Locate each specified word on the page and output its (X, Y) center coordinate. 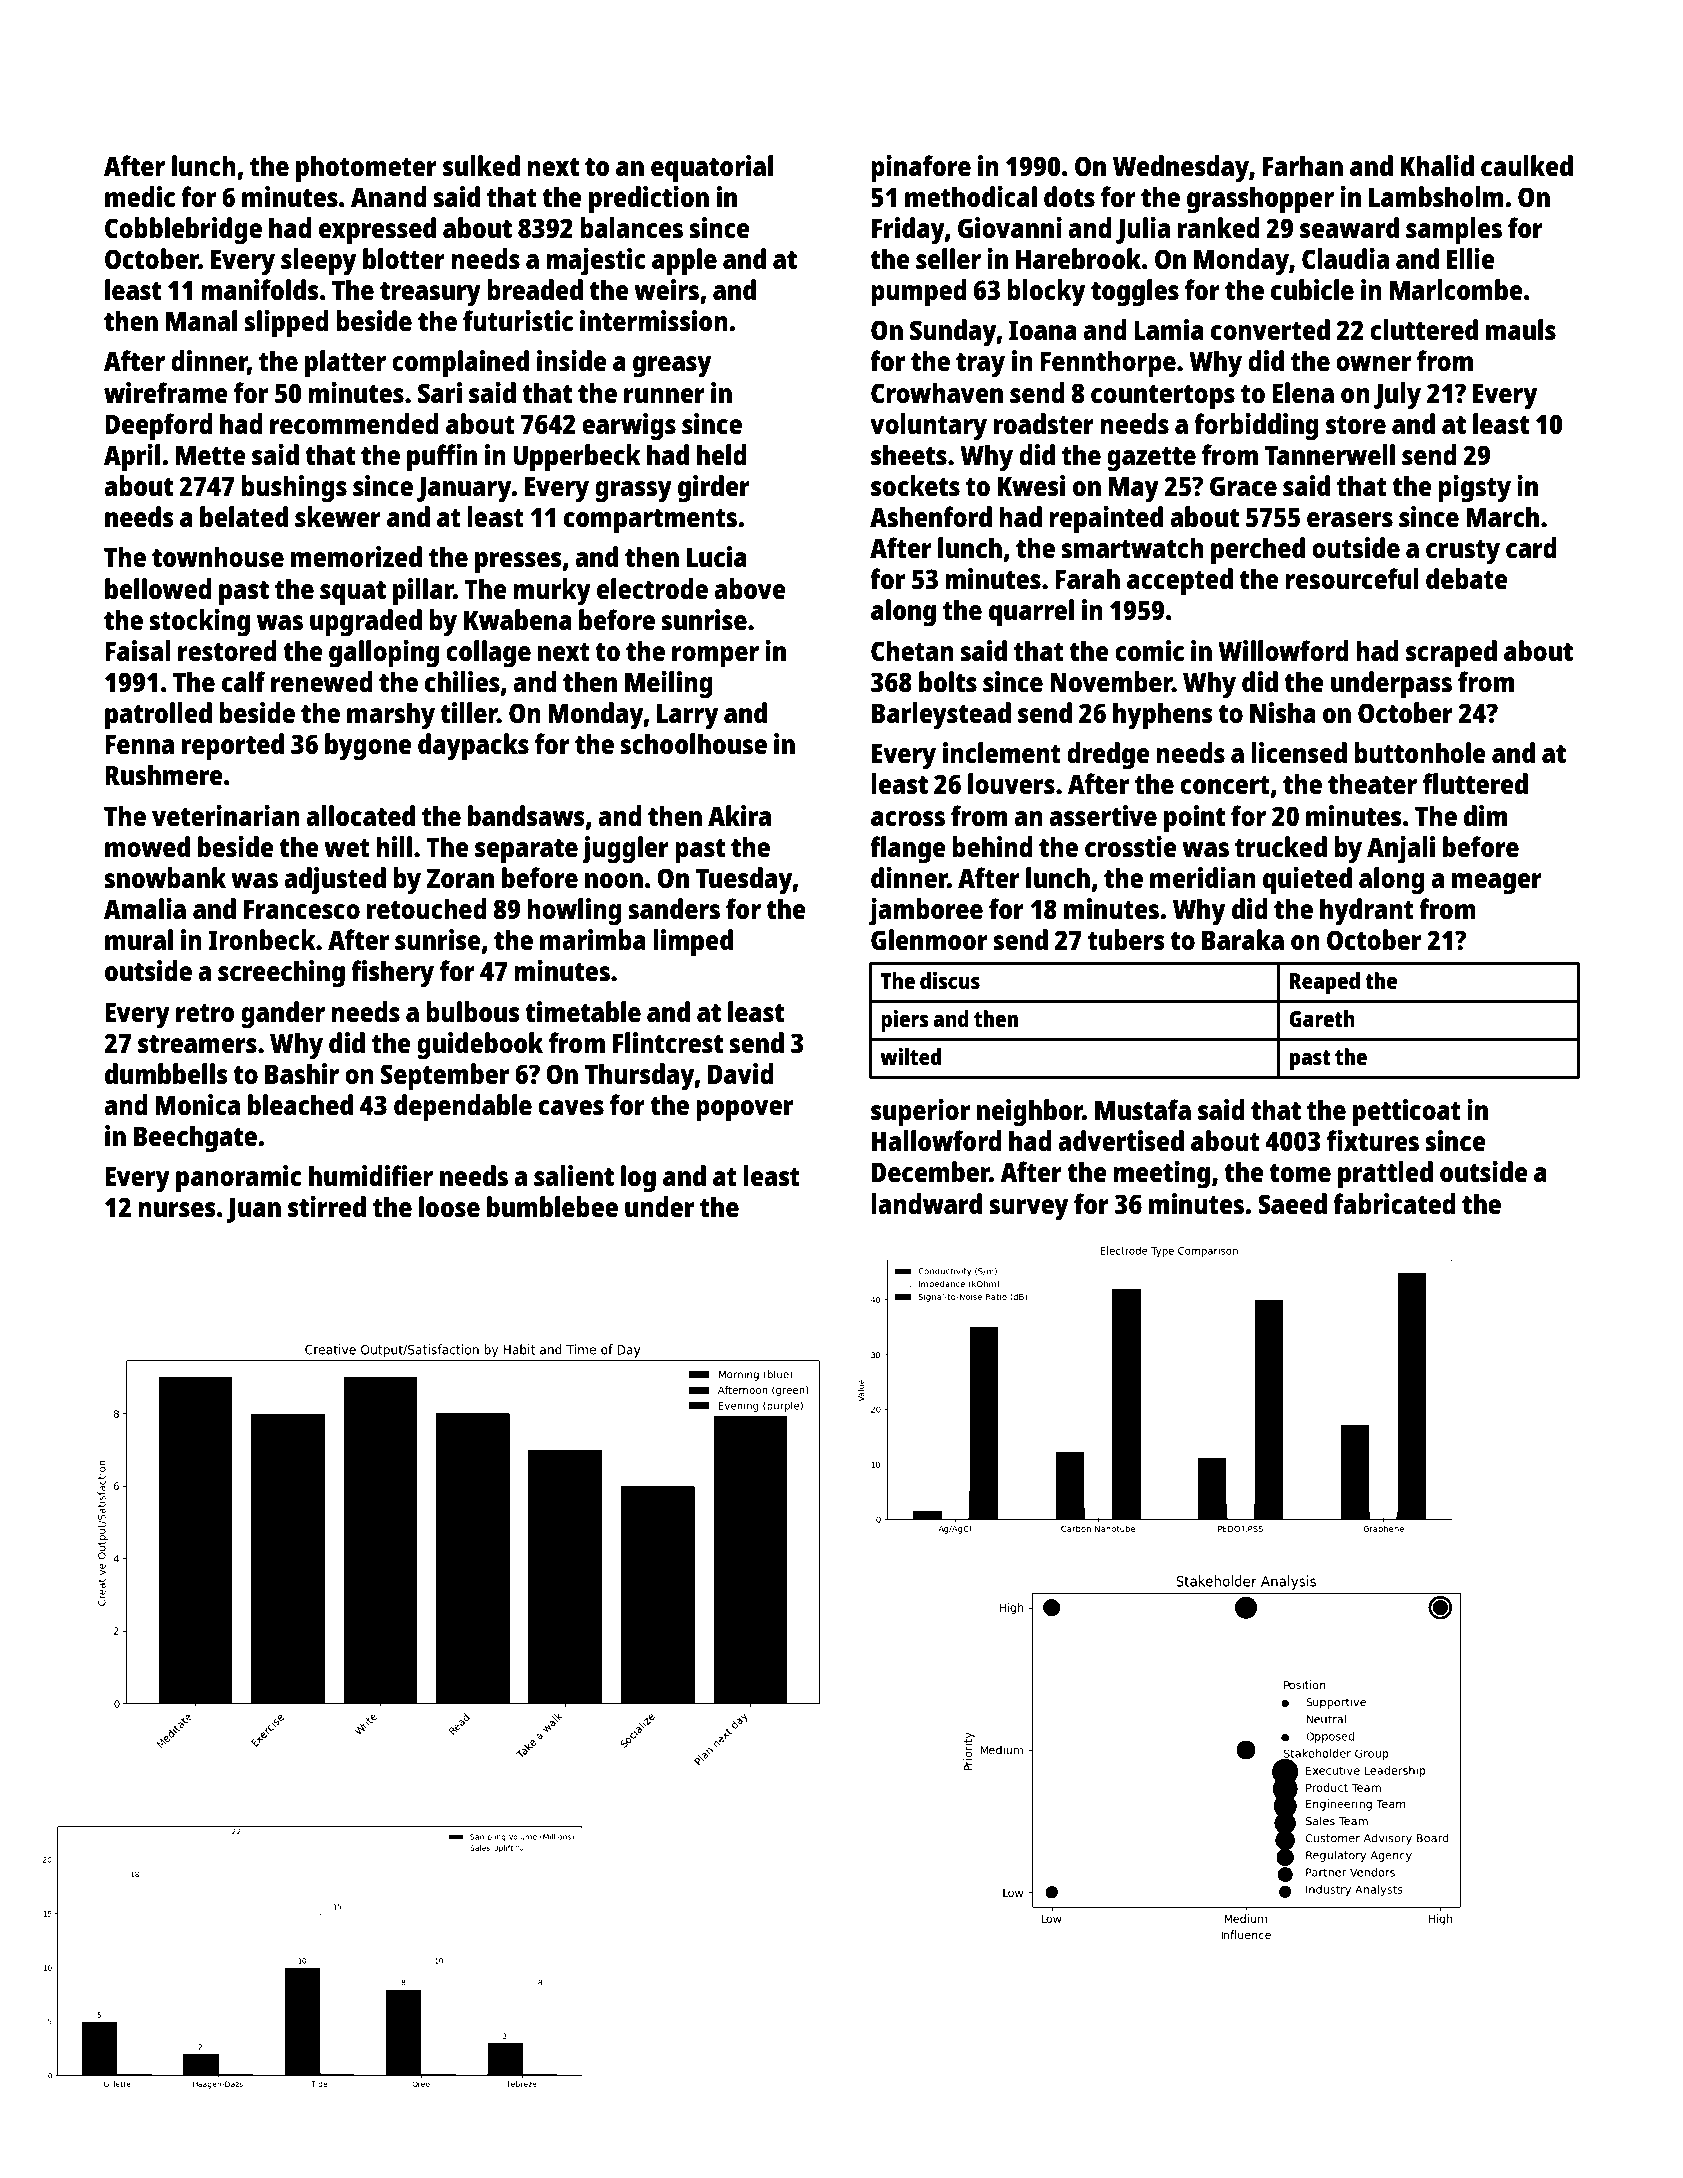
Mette (211, 455)
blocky (1046, 293)
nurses (176, 1209)
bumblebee (552, 1206)
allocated (360, 815)
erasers (1350, 519)
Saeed (1292, 1203)
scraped (1451, 654)
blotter (404, 258)
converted (1270, 329)
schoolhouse (693, 743)
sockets (915, 485)
